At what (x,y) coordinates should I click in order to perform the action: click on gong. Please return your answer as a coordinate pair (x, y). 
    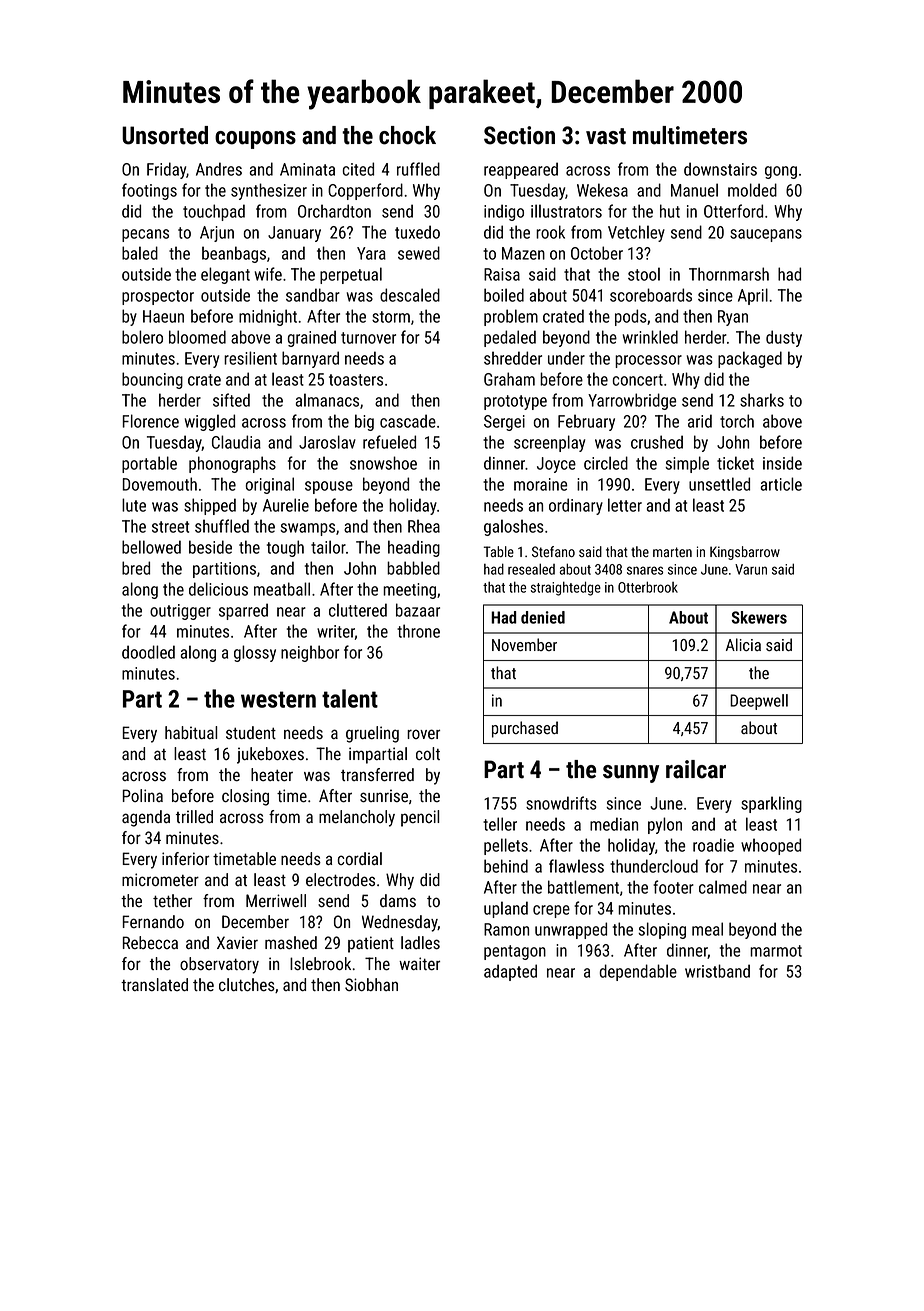
    Looking at the image, I should click on (781, 172).
